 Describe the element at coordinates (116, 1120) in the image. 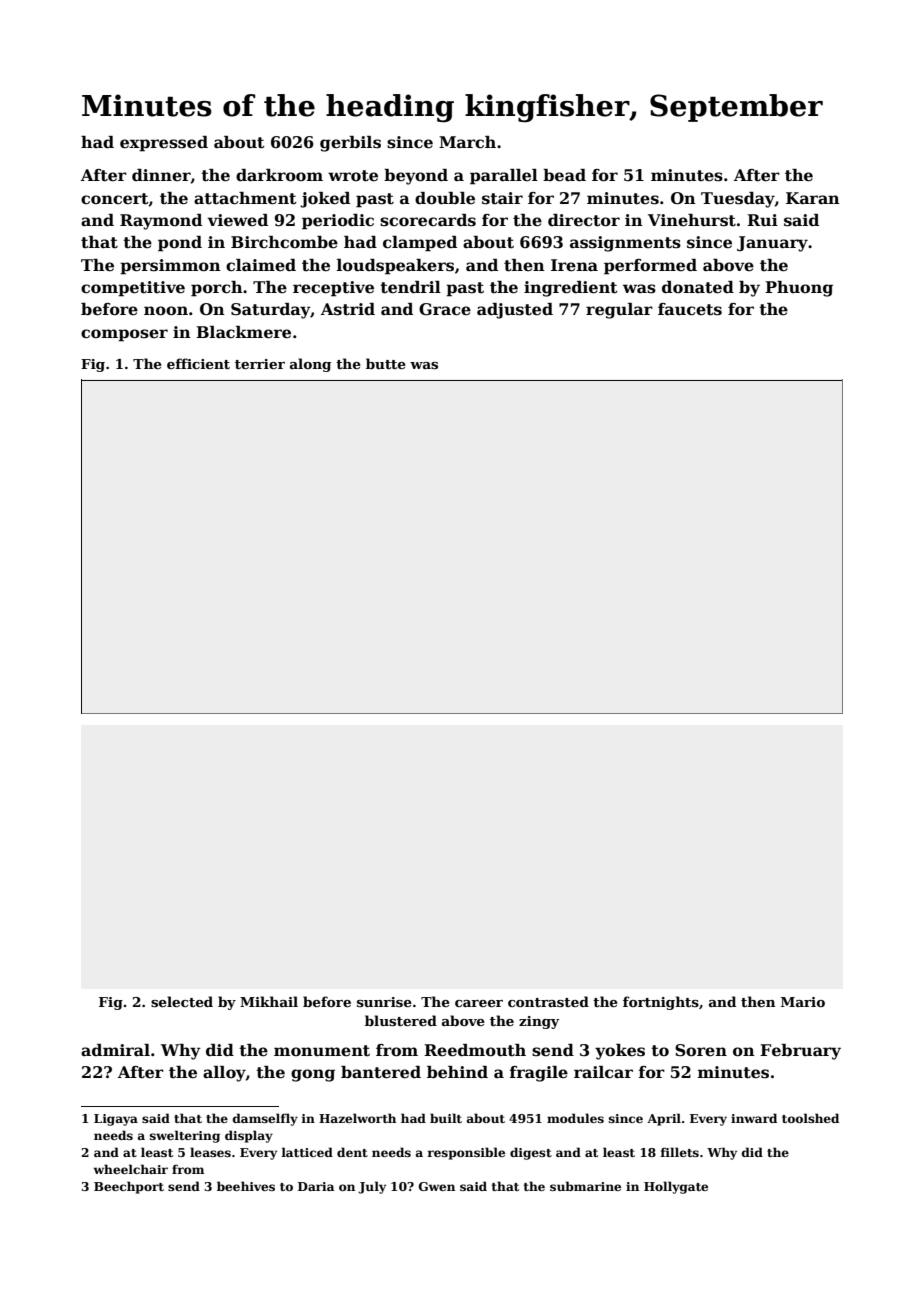

I see `Ligaya` at that location.
